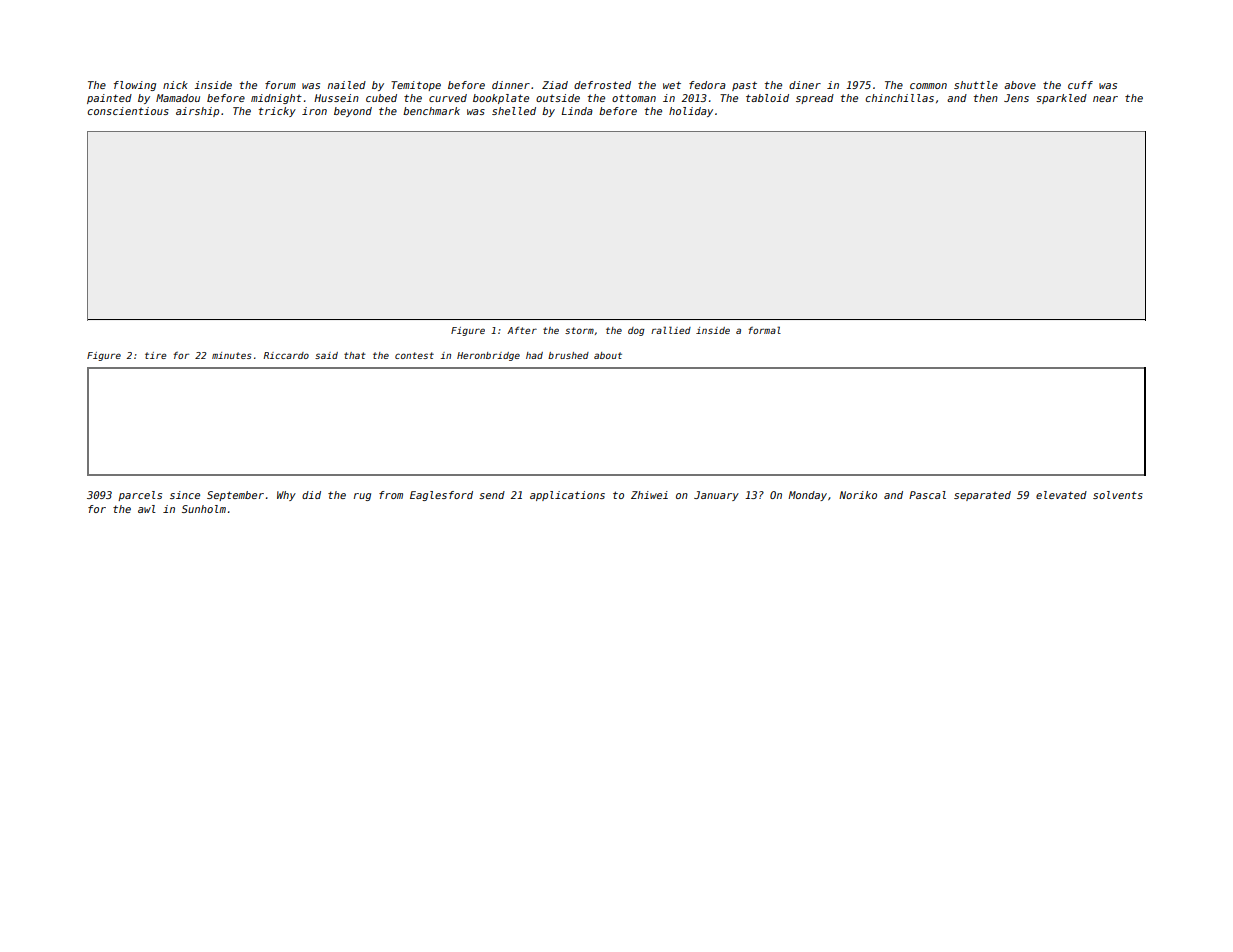 The height and width of the image is (952, 1233). What do you see at coordinates (577, 111) in the image?
I see `Linda` at bounding box center [577, 111].
